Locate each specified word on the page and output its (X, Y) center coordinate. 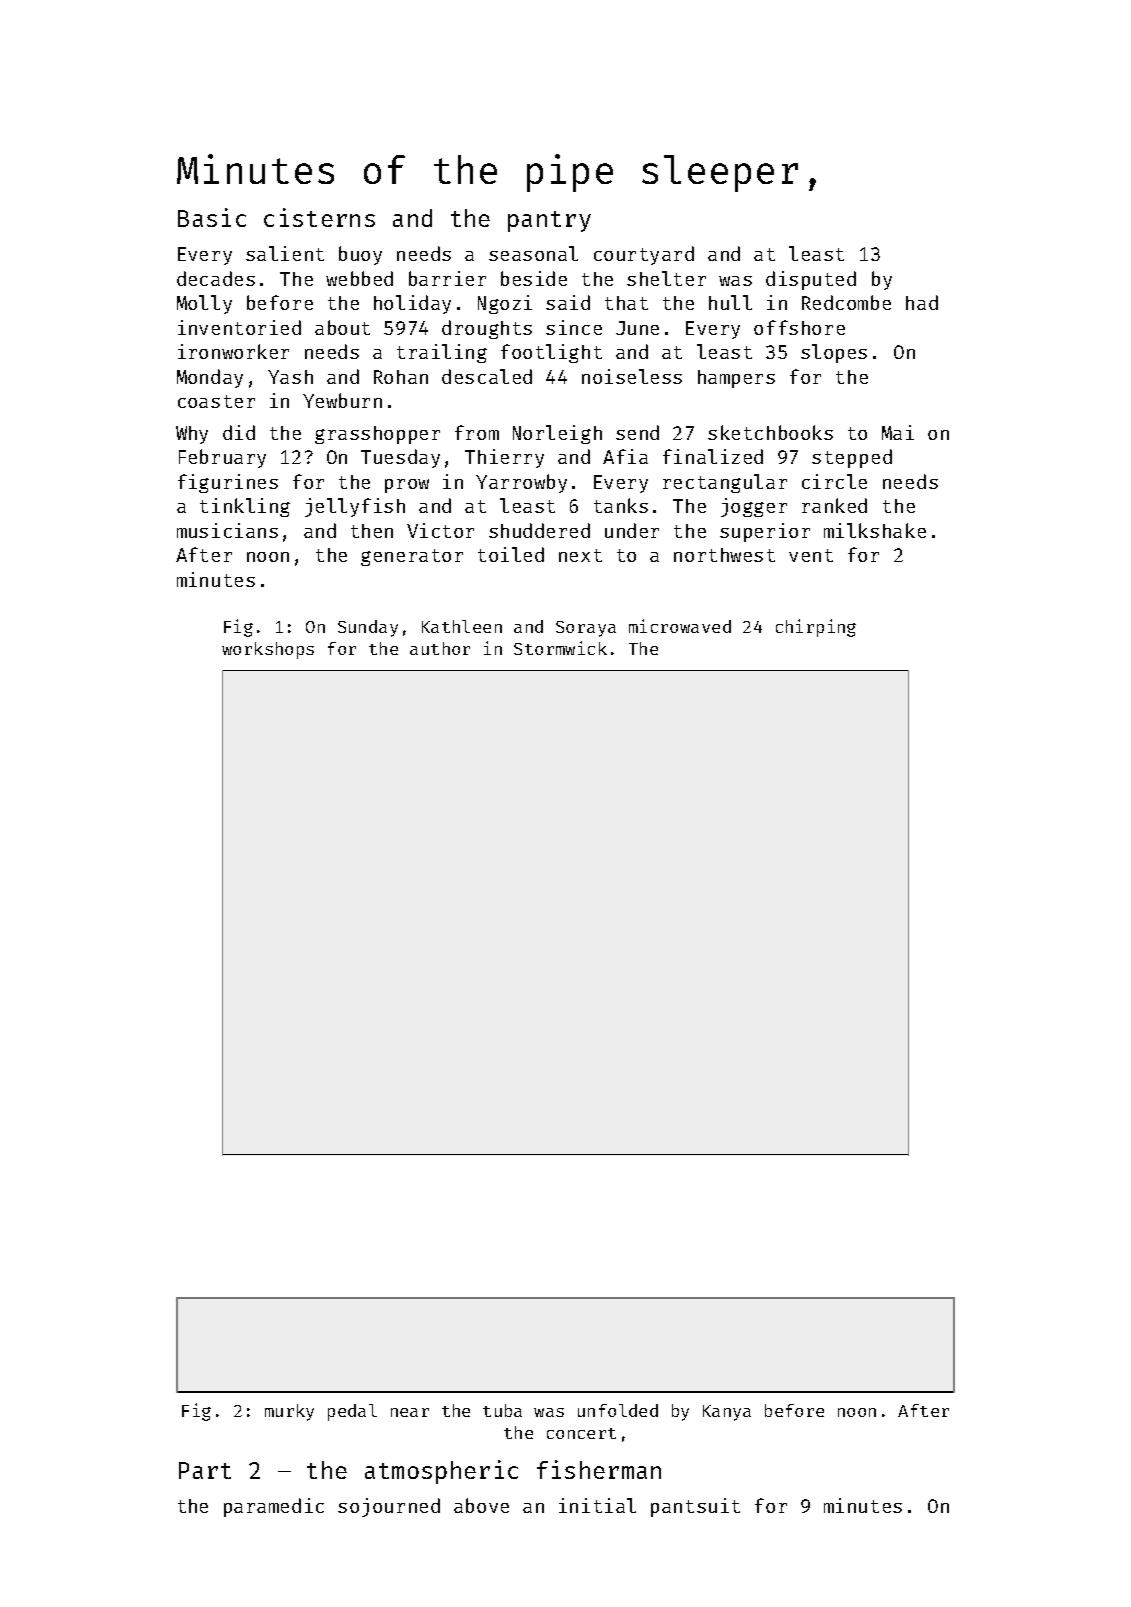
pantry (549, 221)
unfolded (618, 1410)
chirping (816, 628)
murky (289, 1412)
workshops (268, 650)
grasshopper (377, 435)
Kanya (727, 1413)
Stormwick (560, 648)
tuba (502, 1410)
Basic (212, 217)
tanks (621, 505)
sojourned (389, 1507)
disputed (811, 280)
